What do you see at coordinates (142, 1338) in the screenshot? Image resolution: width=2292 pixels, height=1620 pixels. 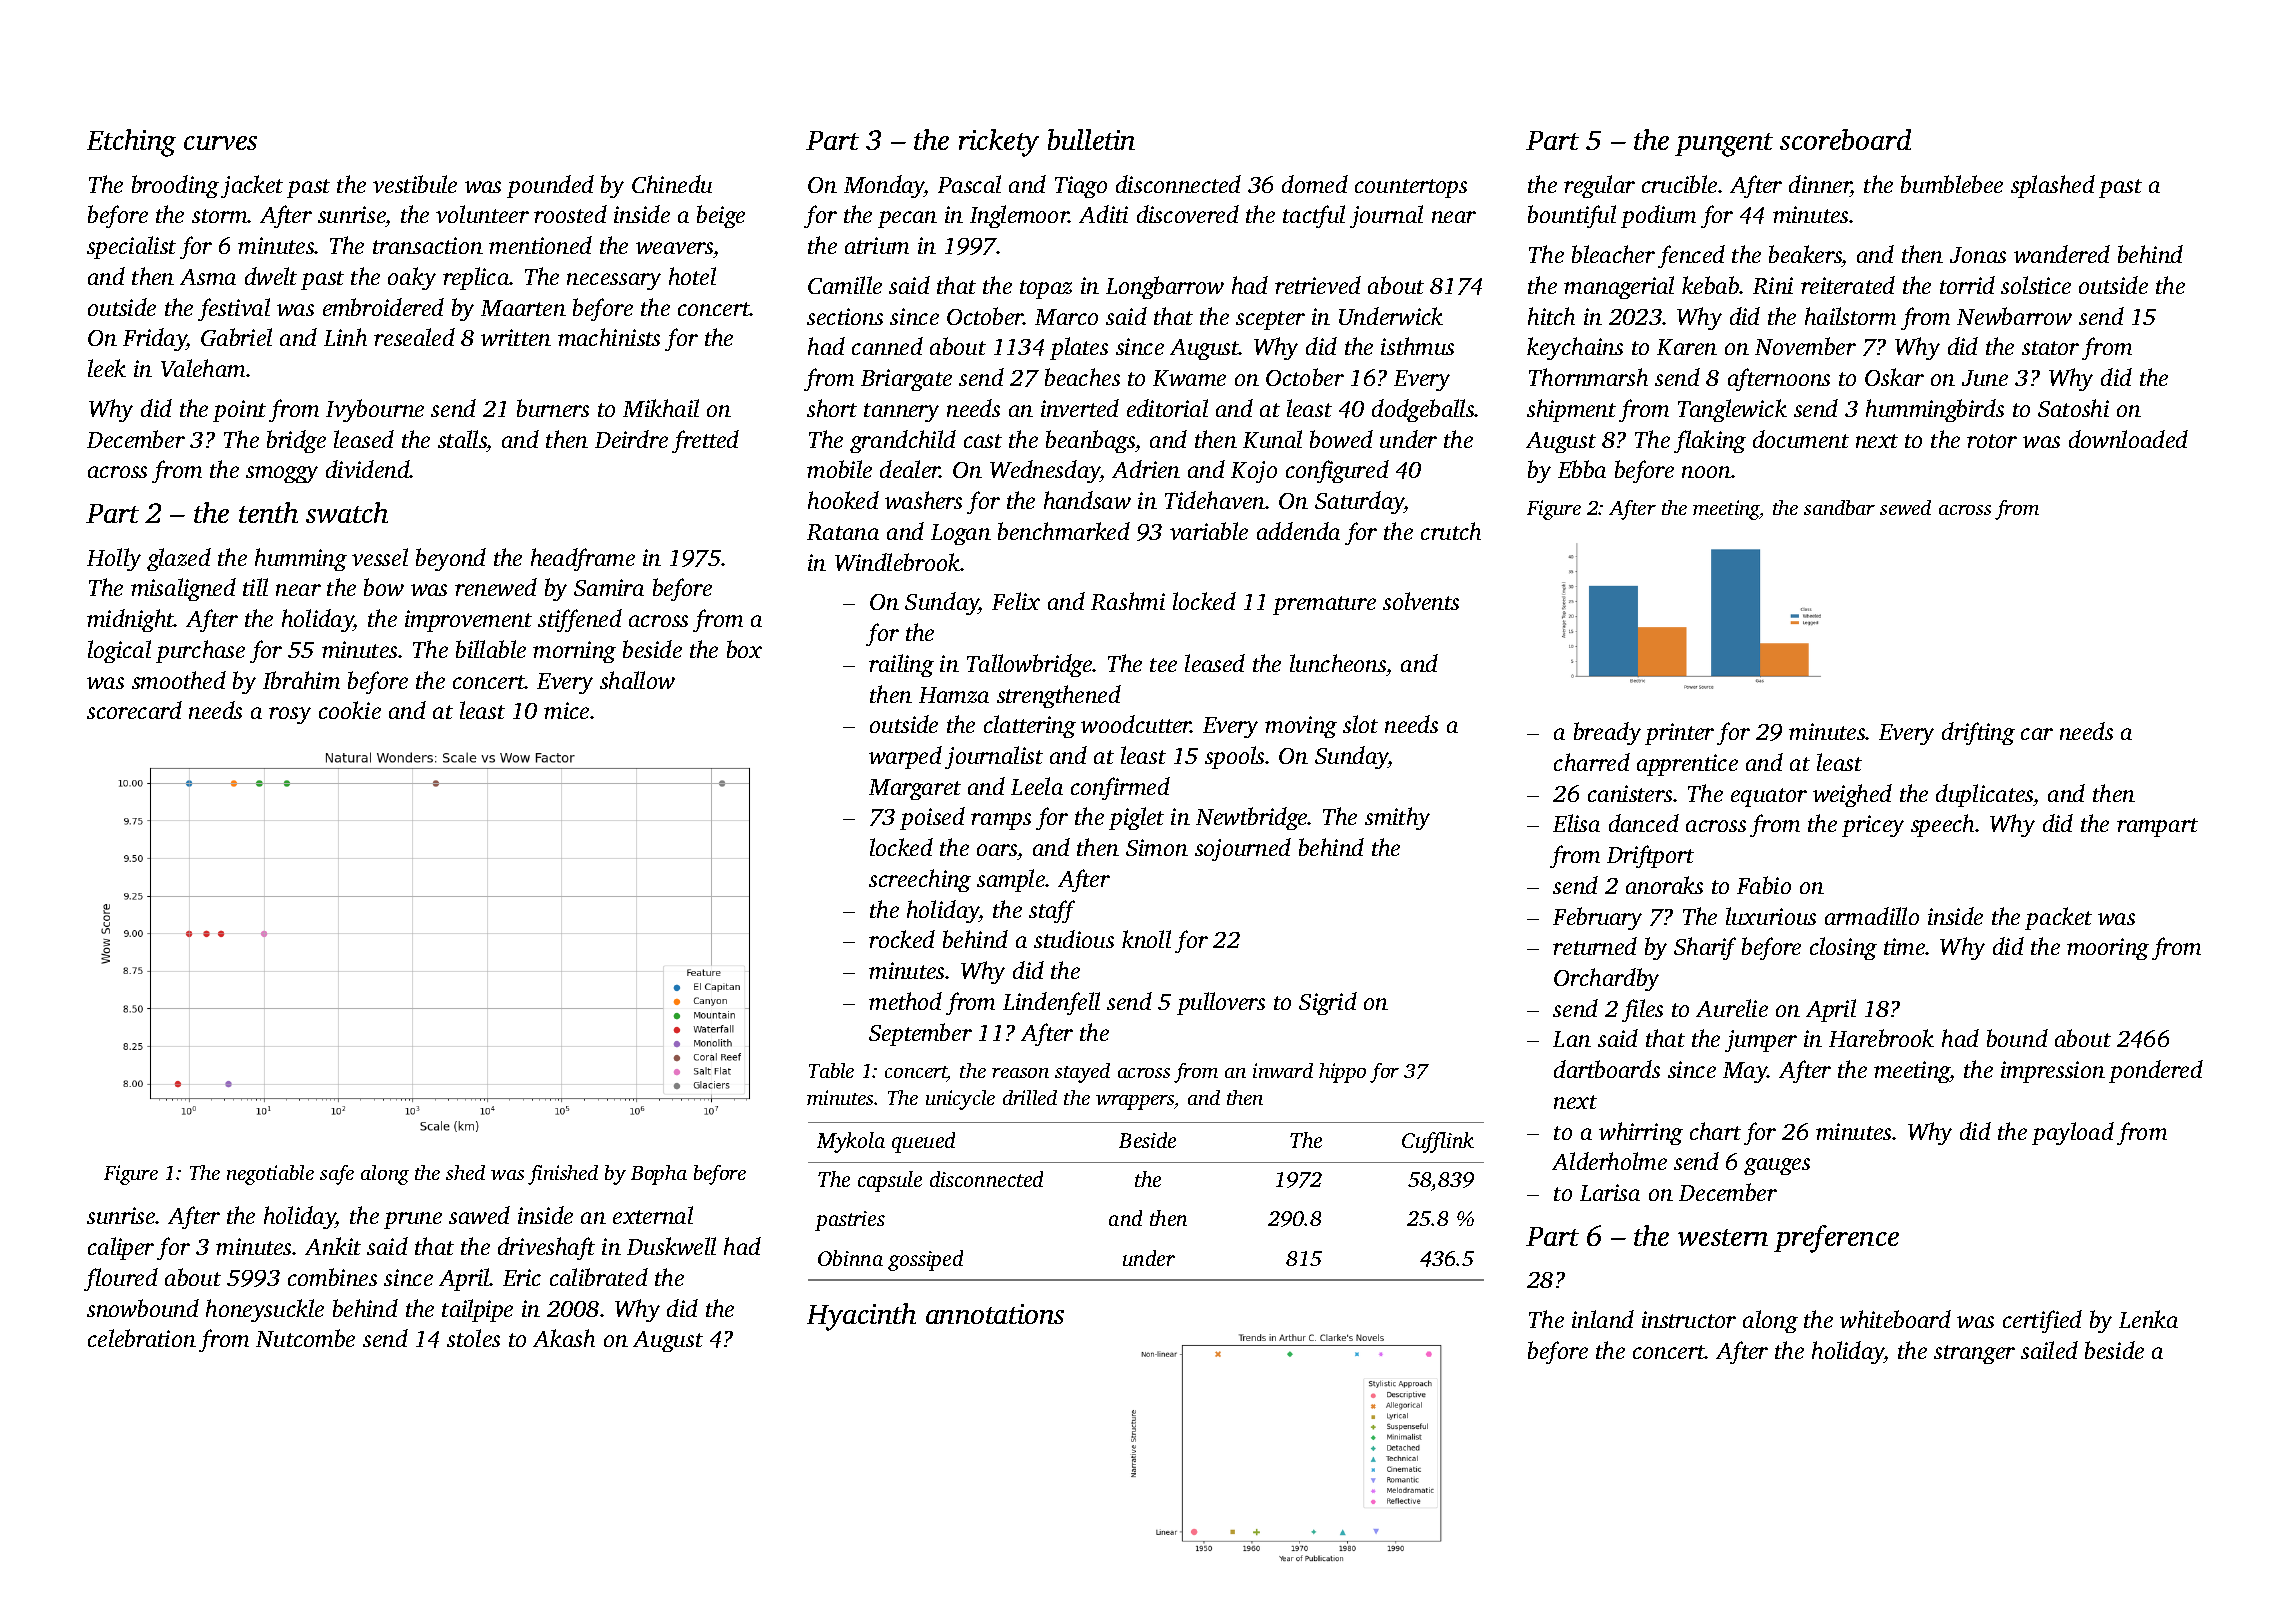 I see `celebration` at bounding box center [142, 1338].
